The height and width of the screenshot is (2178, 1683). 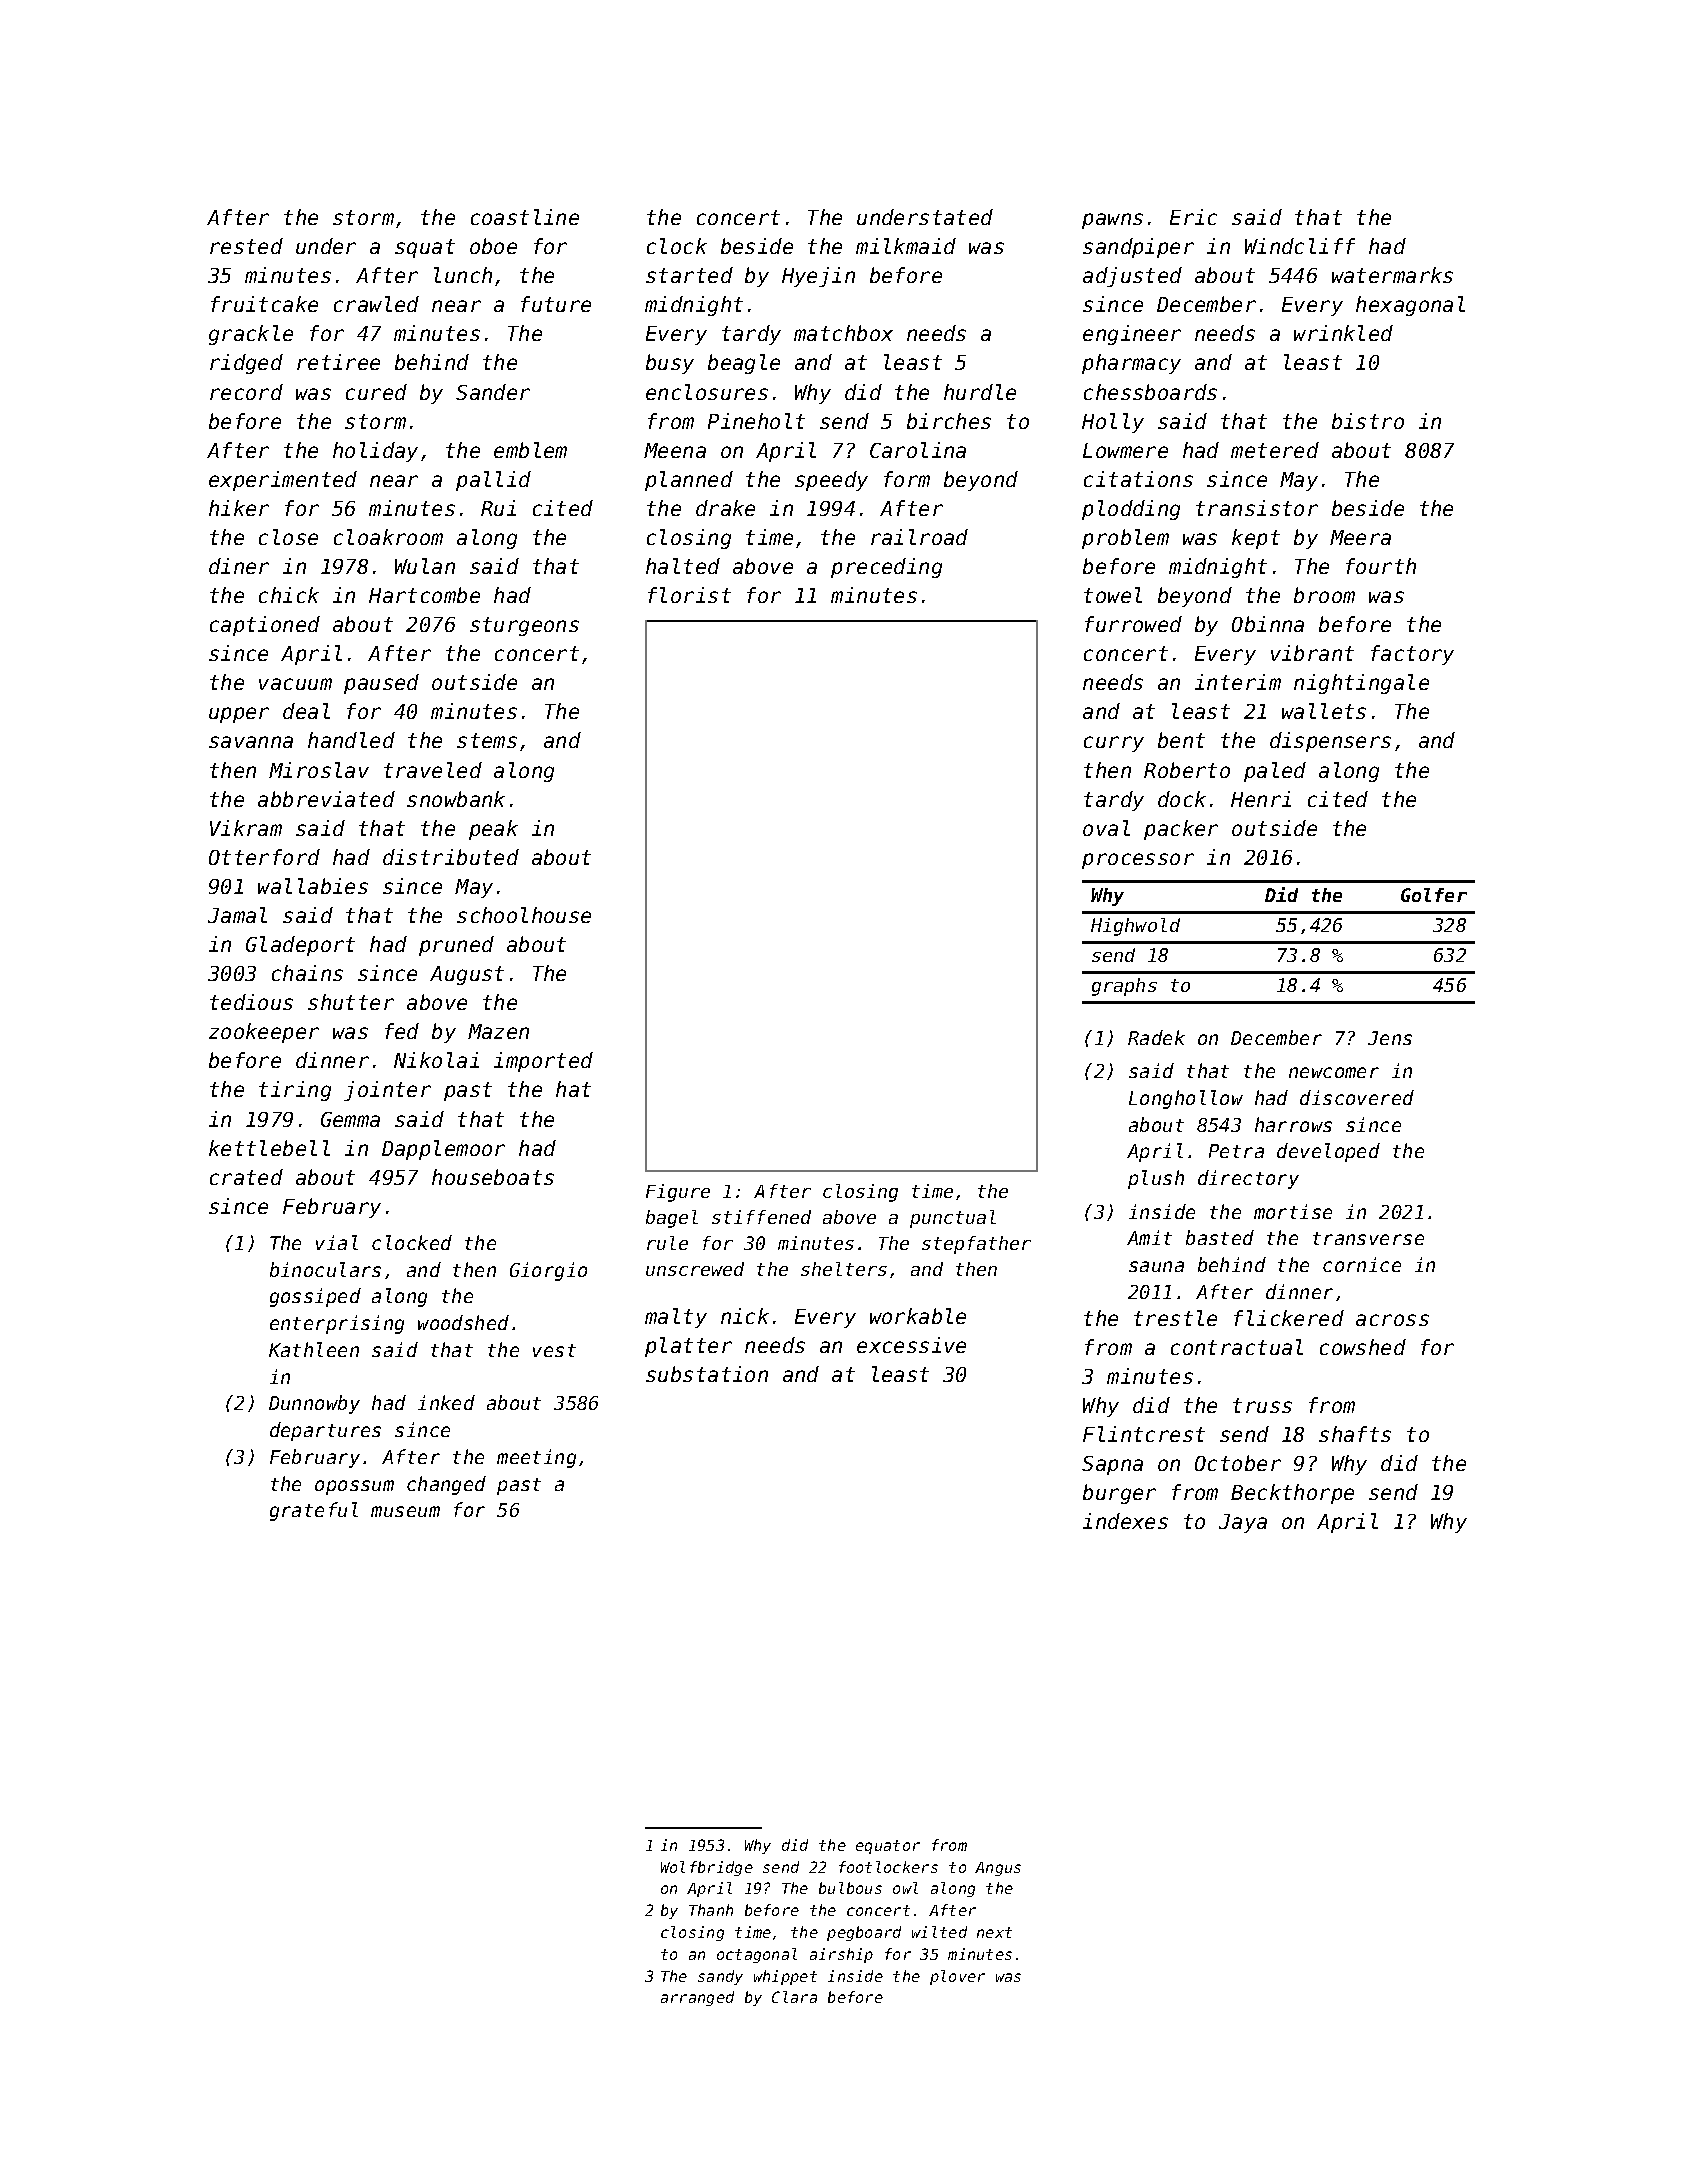 What do you see at coordinates (289, 595) in the screenshot?
I see `chick` at bounding box center [289, 595].
